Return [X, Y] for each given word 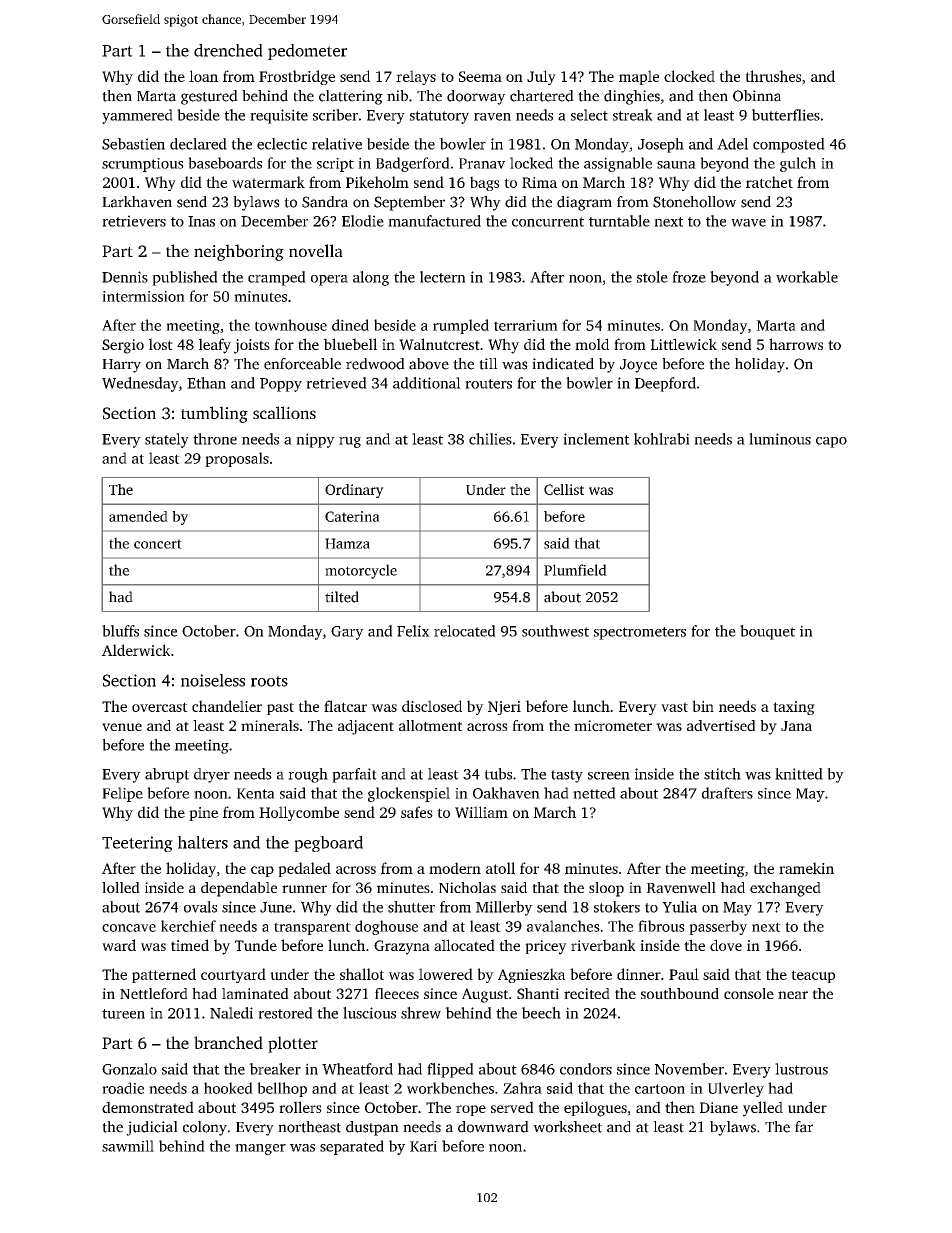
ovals [200, 907]
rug [350, 442]
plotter [293, 1044]
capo [831, 442]
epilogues [595, 1109]
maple [639, 77]
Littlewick [684, 344]
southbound [680, 993]
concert [158, 544]
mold [592, 344]
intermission [143, 296]
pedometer [307, 52]
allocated [464, 945]
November [689, 1069]
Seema [480, 76]
